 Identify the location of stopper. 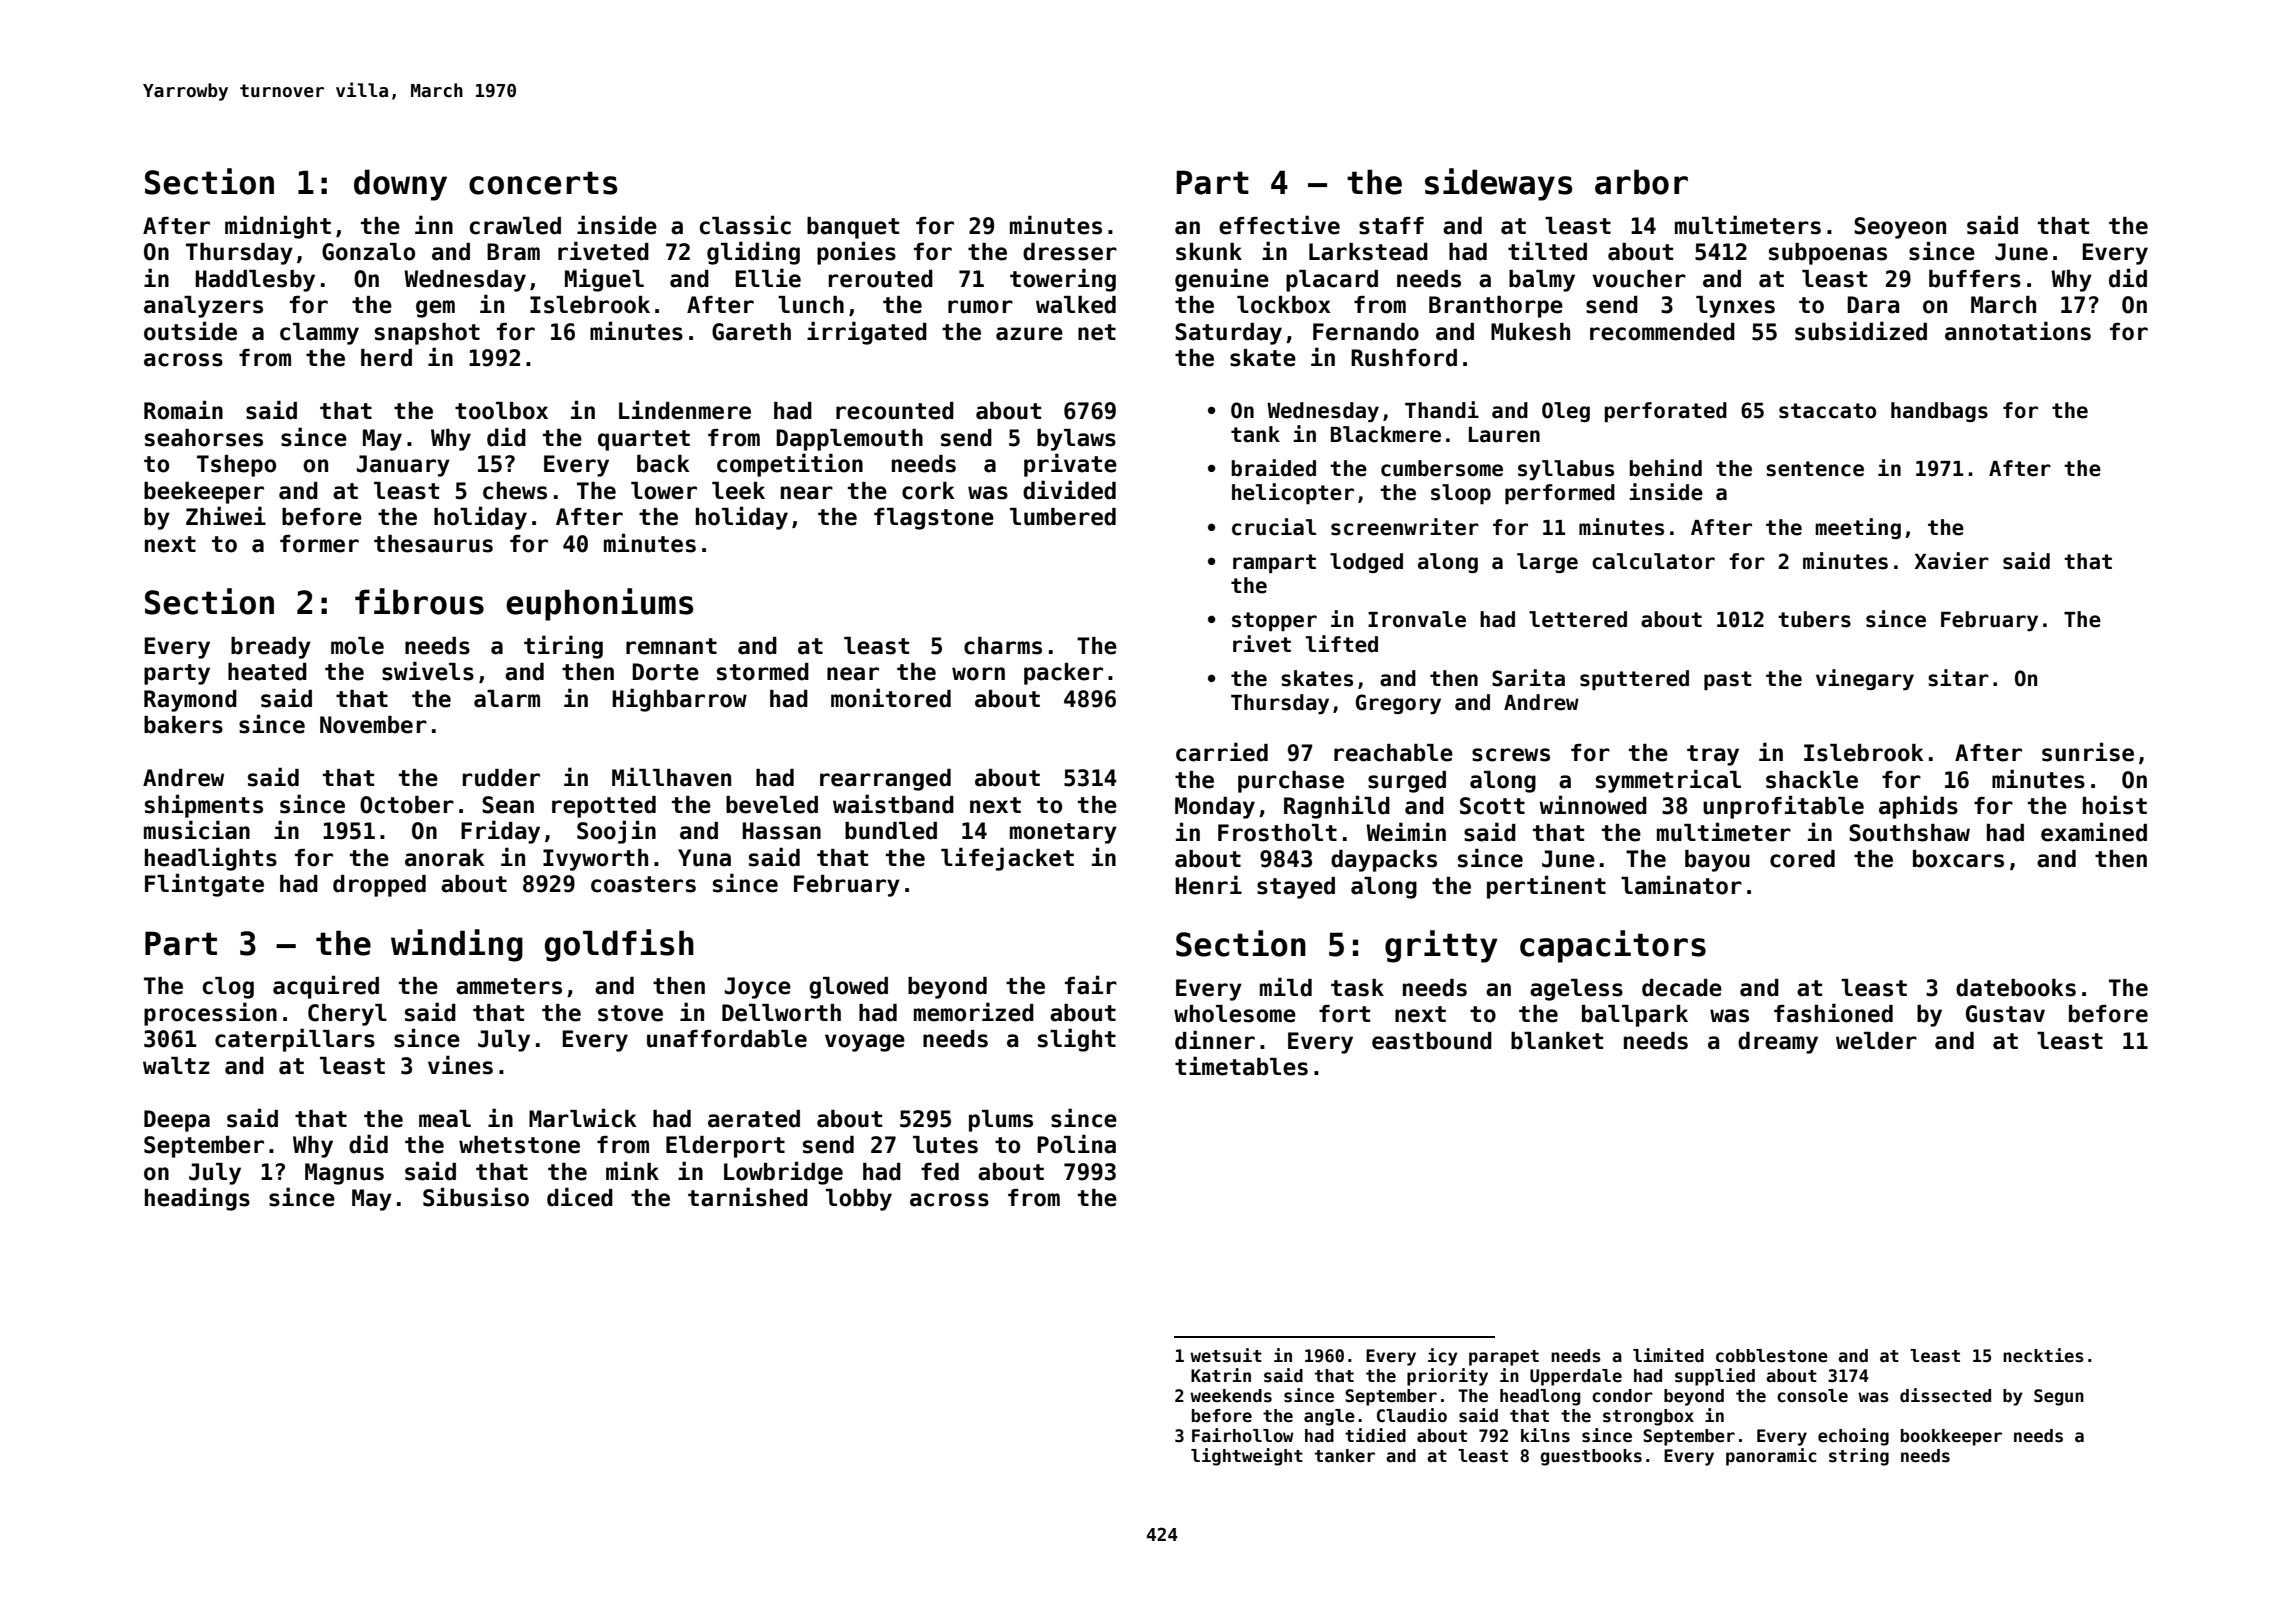
(1274, 621).
